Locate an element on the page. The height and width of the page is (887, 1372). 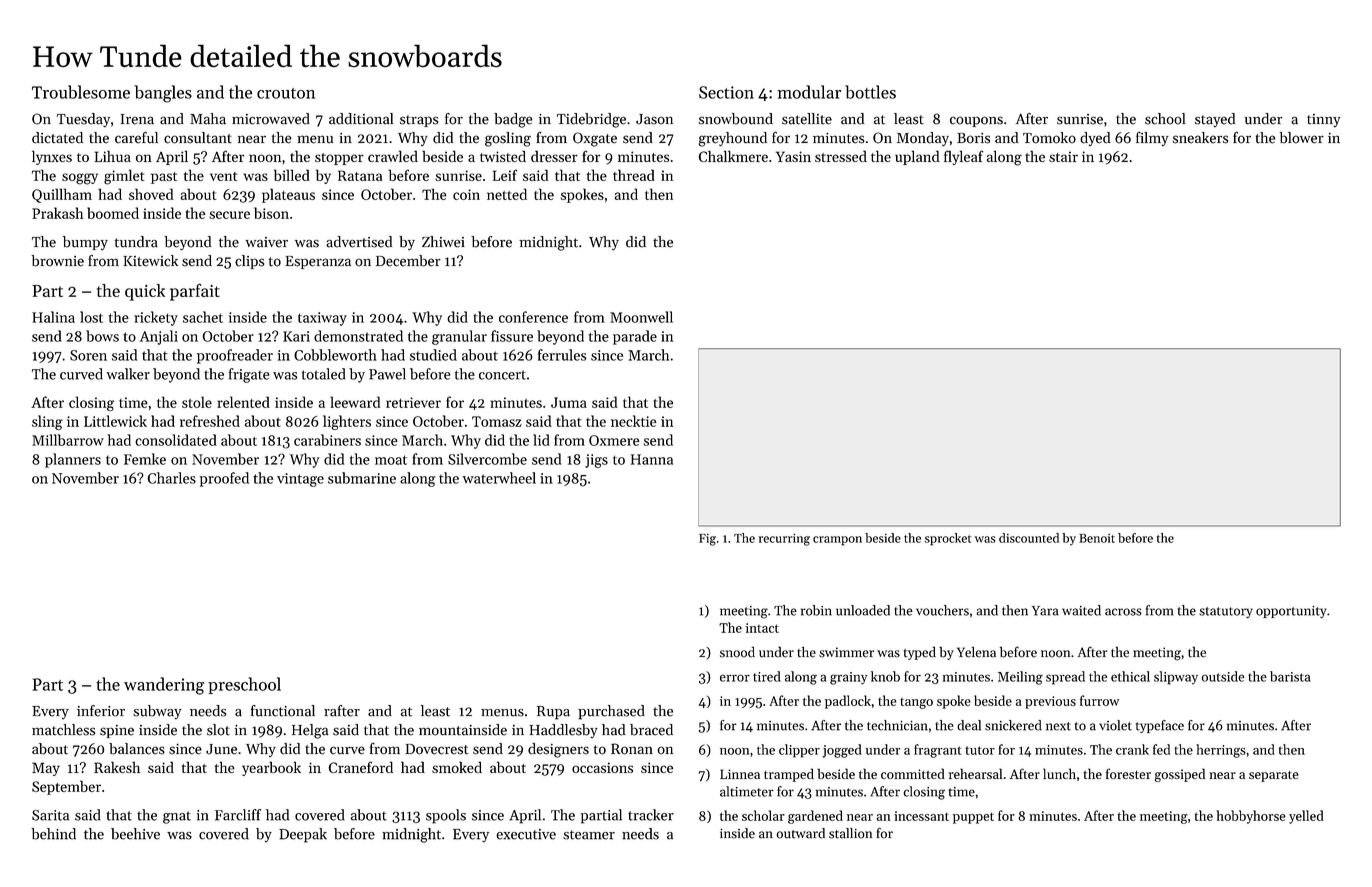
vent is located at coordinates (223, 176).
